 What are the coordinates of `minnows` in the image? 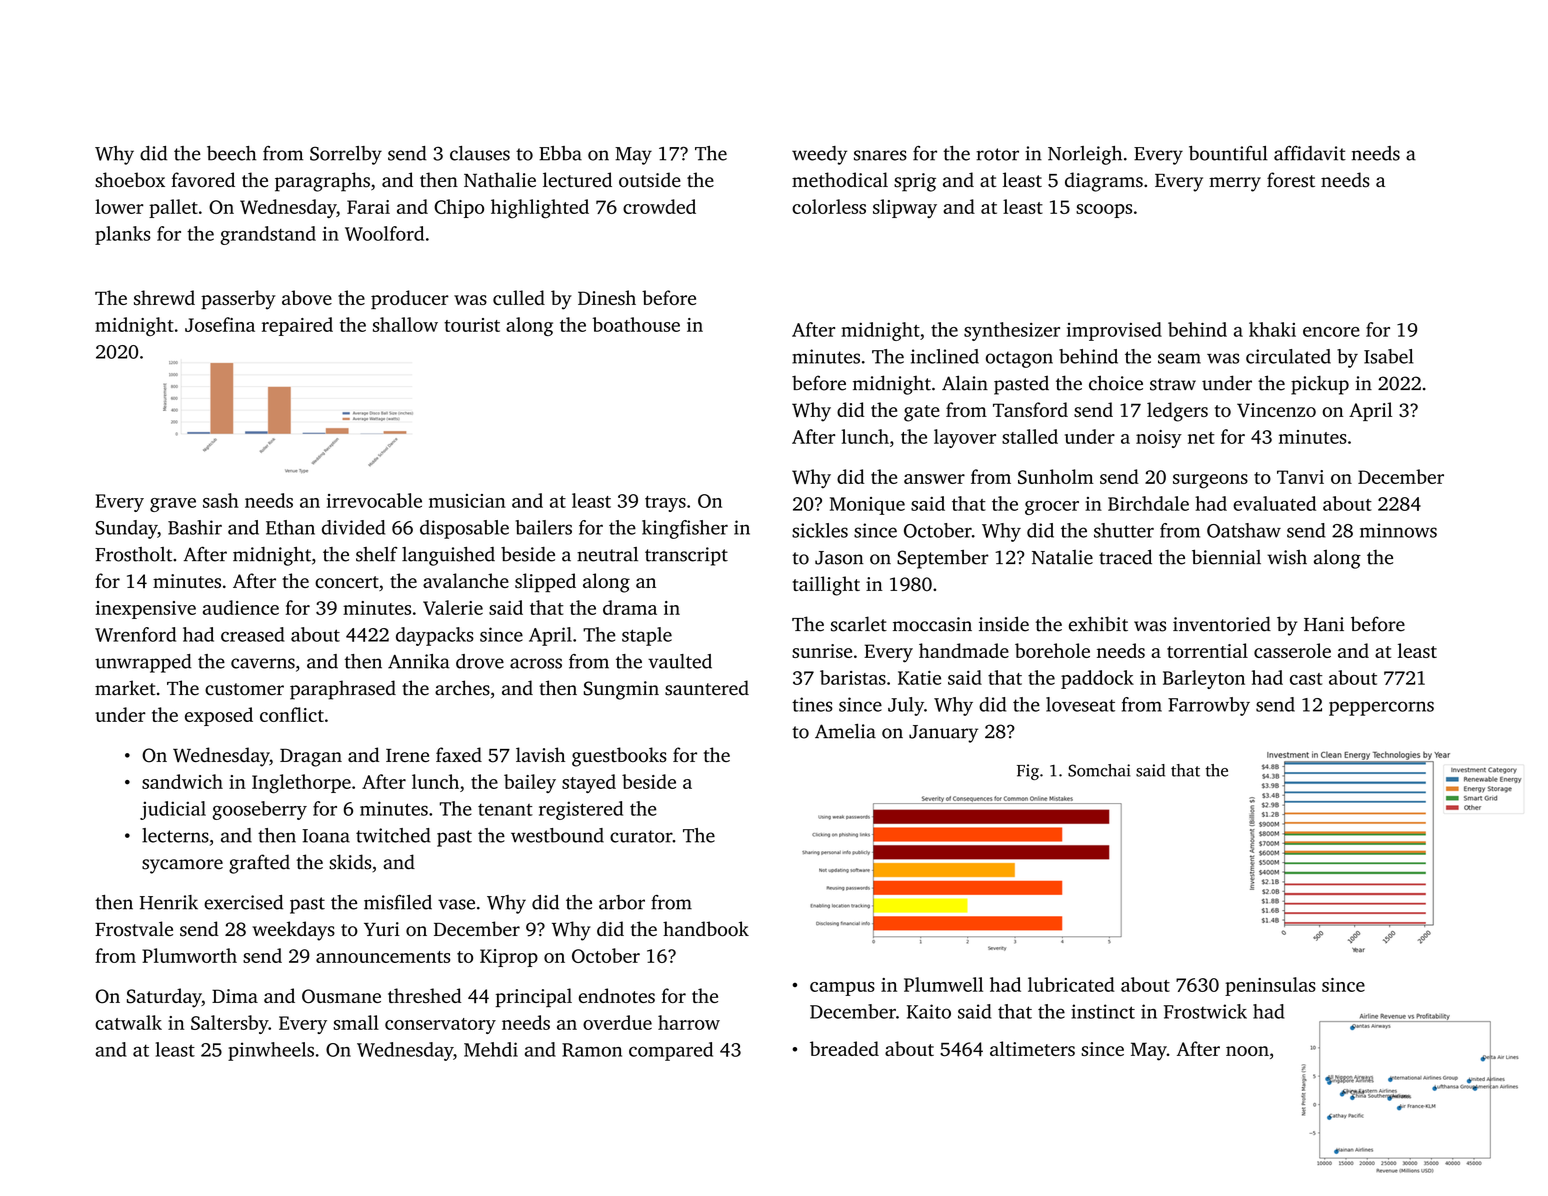 It's located at (1398, 530).
